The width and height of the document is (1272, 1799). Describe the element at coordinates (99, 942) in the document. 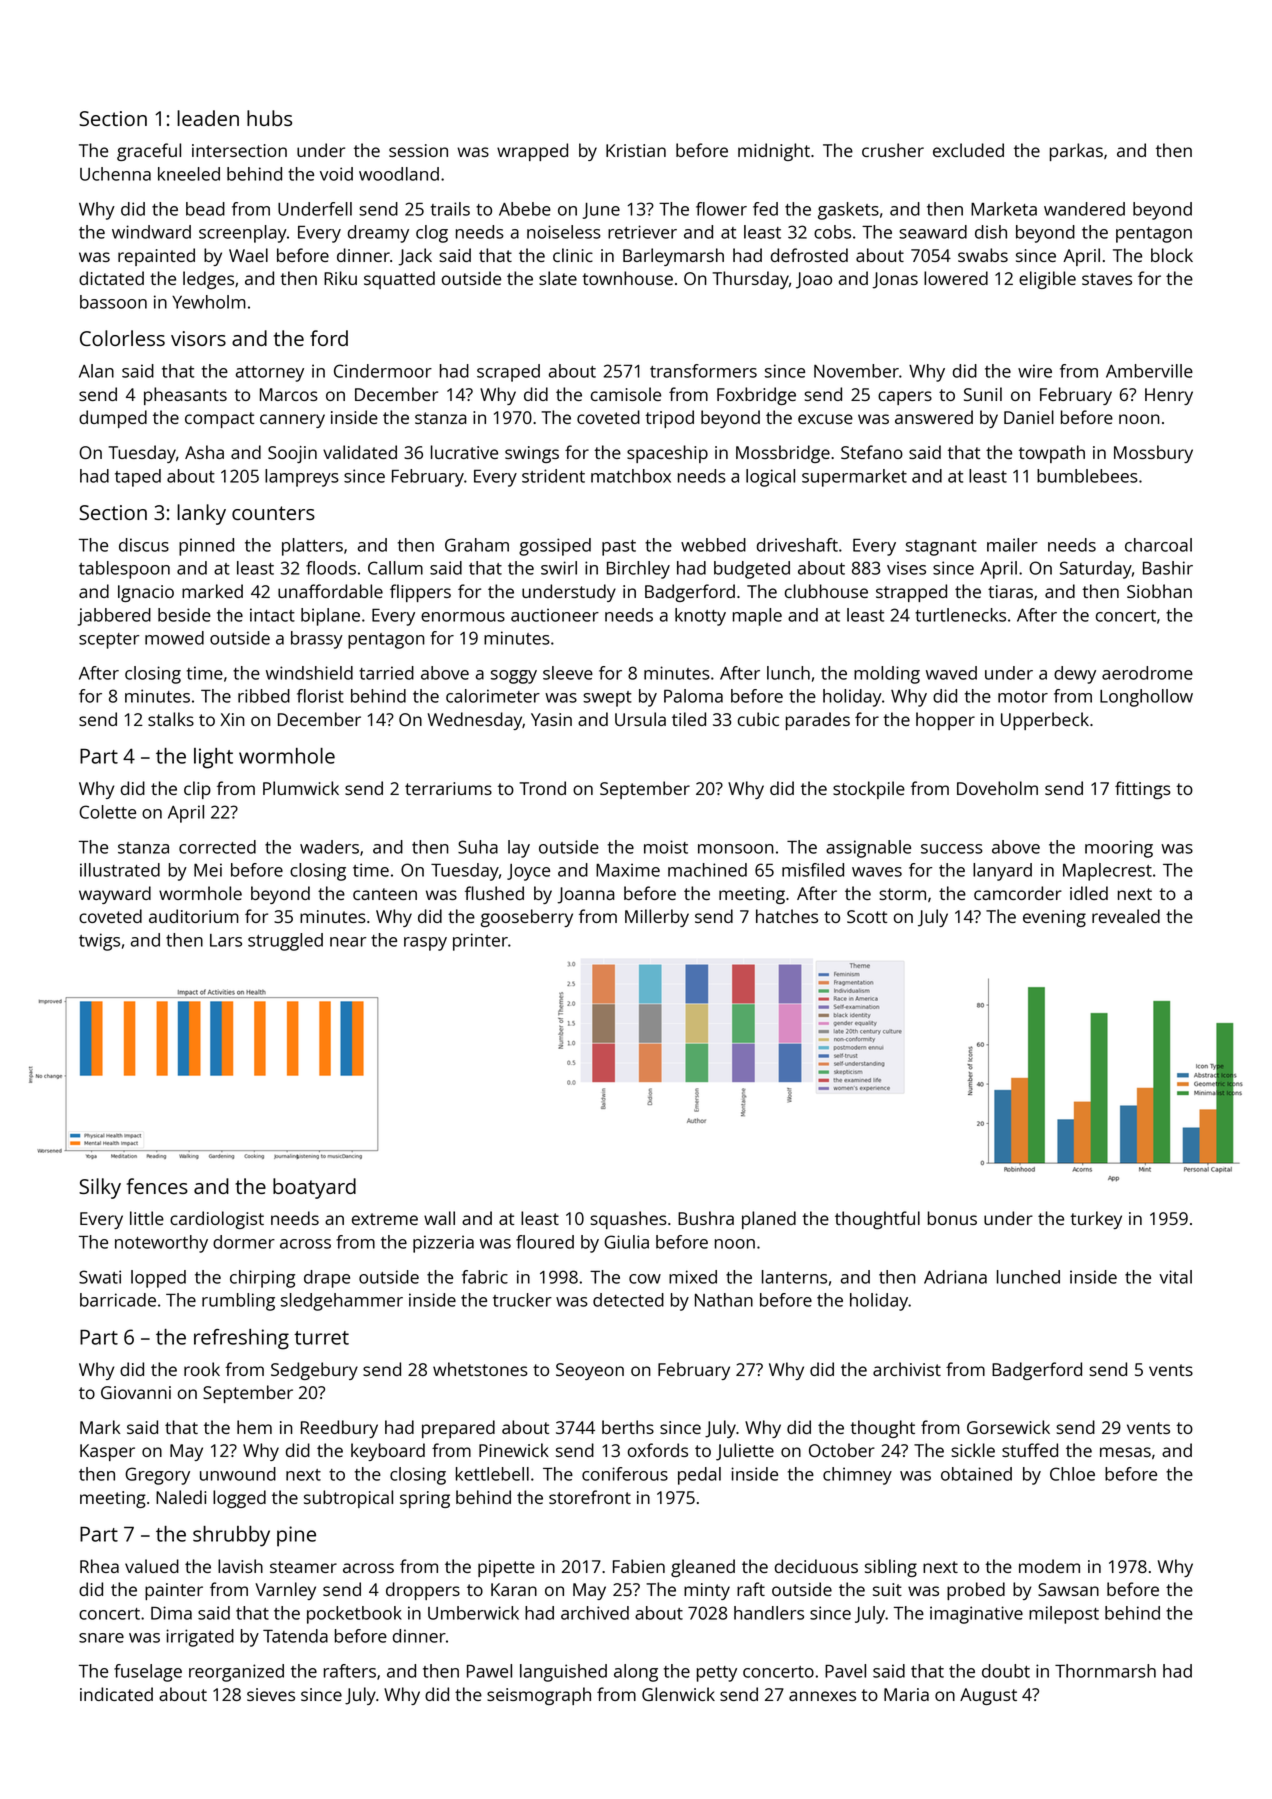

I see `twigs` at that location.
